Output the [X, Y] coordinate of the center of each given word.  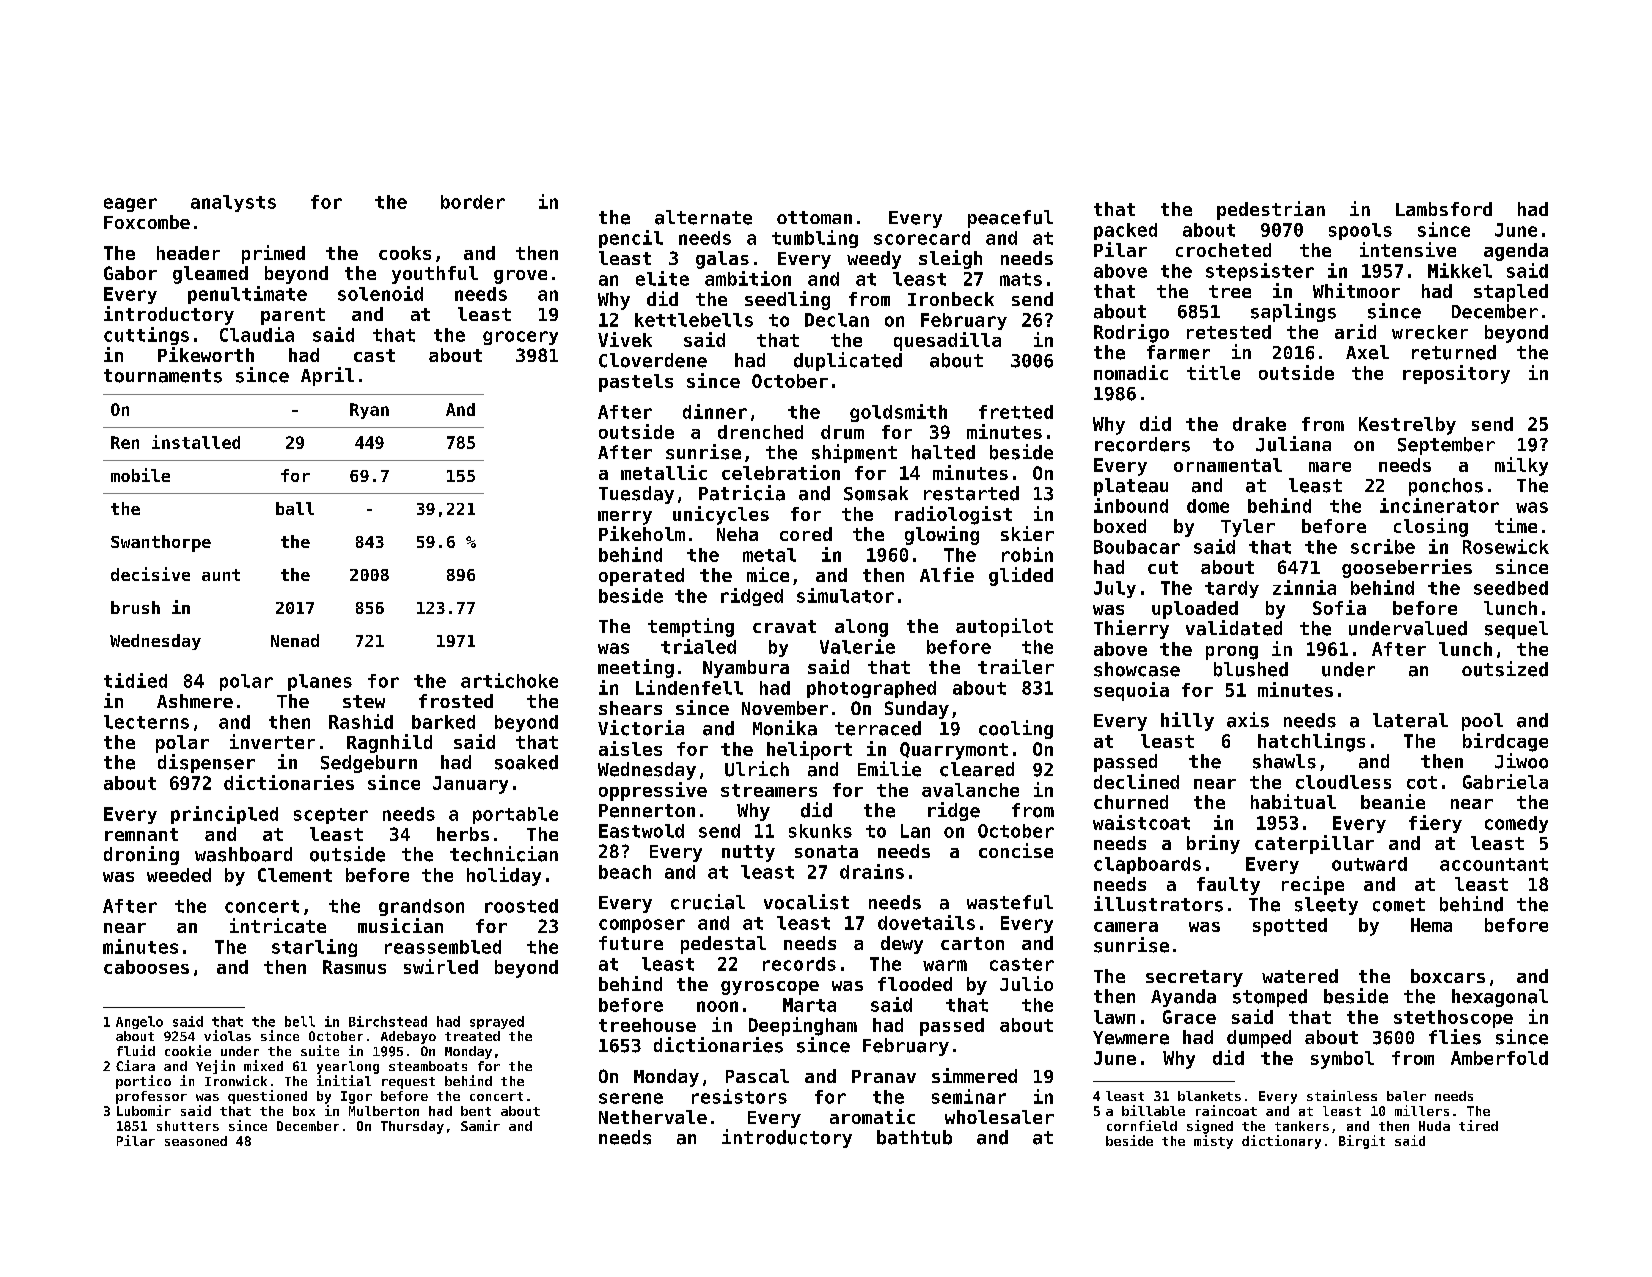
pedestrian [1271, 210]
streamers [769, 790]
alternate [703, 217]
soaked [526, 762]
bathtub [914, 1137]
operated [641, 577]
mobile [140, 475]
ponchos [1446, 487]
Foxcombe [147, 222]
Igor [356, 1097]
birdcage [1505, 742]
